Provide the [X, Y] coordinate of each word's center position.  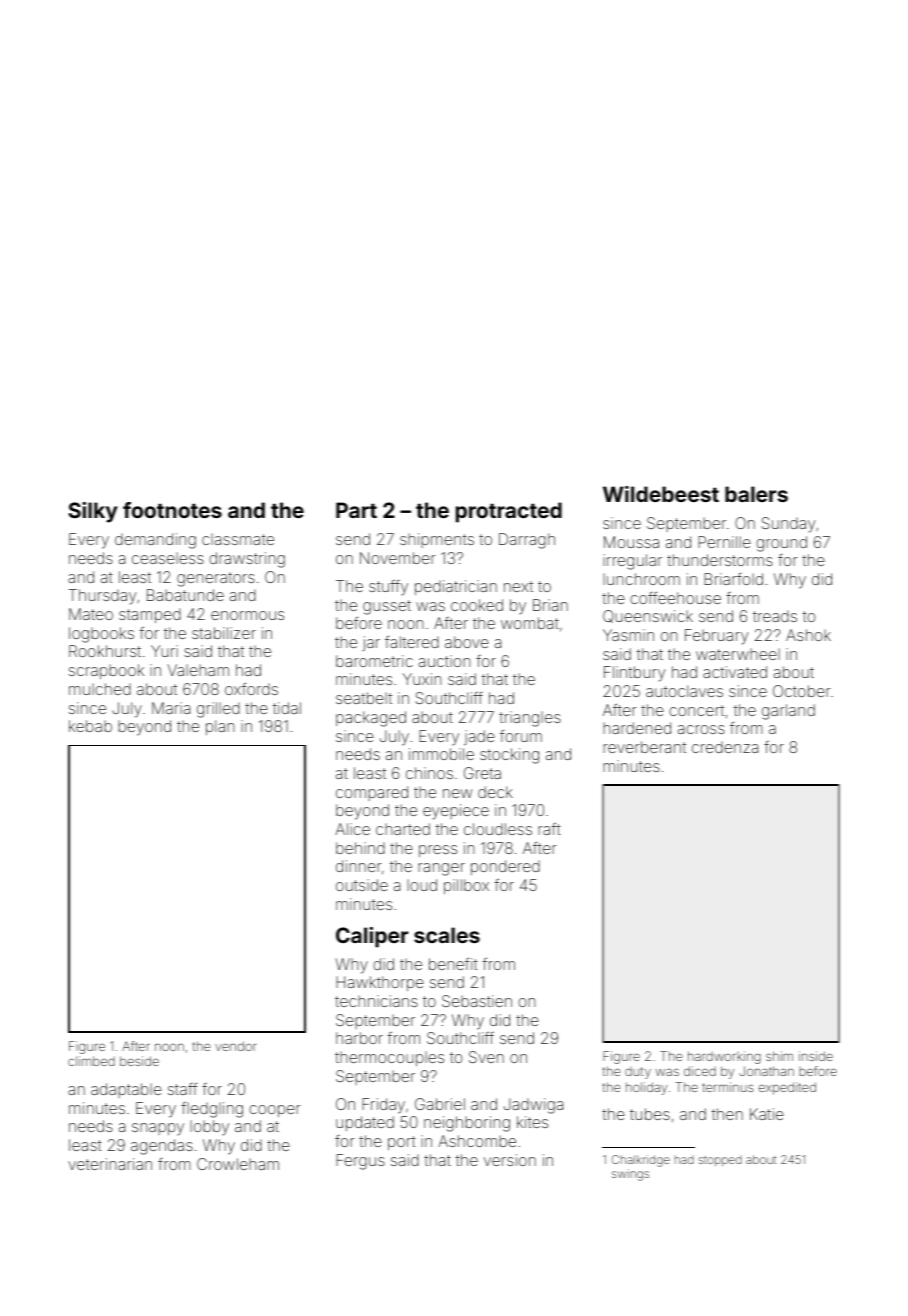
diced [700, 1071]
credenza [725, 747]
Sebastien [477, 1001]
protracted [509, 512]
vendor [235, 1046]
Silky [93, 512]
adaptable [126, 1090]
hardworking [724, 1057]
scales [447, 935]
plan [220, 727]
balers [756, 494]
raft [549, 829]
